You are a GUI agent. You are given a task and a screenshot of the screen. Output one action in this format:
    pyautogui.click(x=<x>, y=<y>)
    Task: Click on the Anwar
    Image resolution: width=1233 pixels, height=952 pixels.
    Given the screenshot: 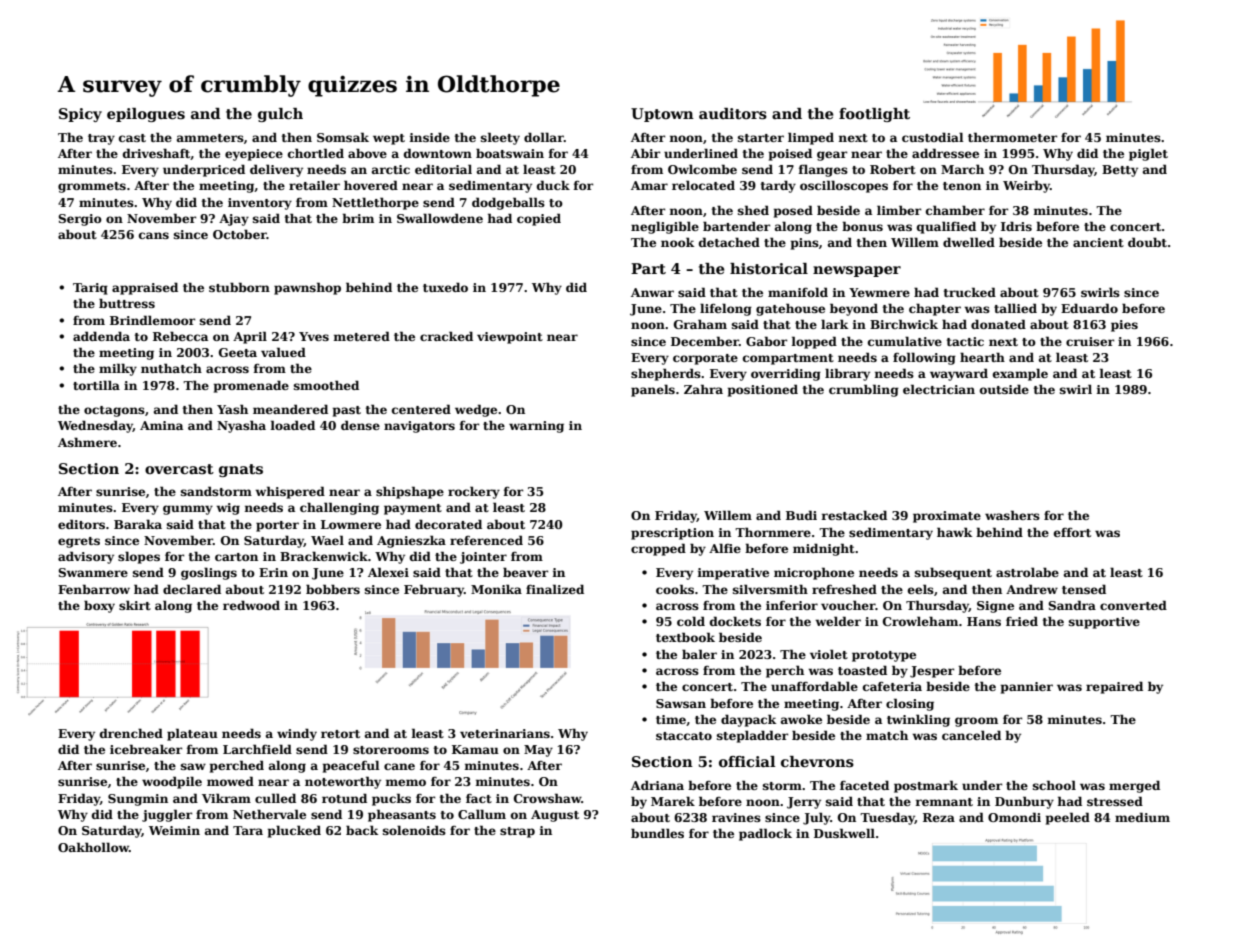 What is the action you would take?
    pyautogui.click(x=652, y=292)
